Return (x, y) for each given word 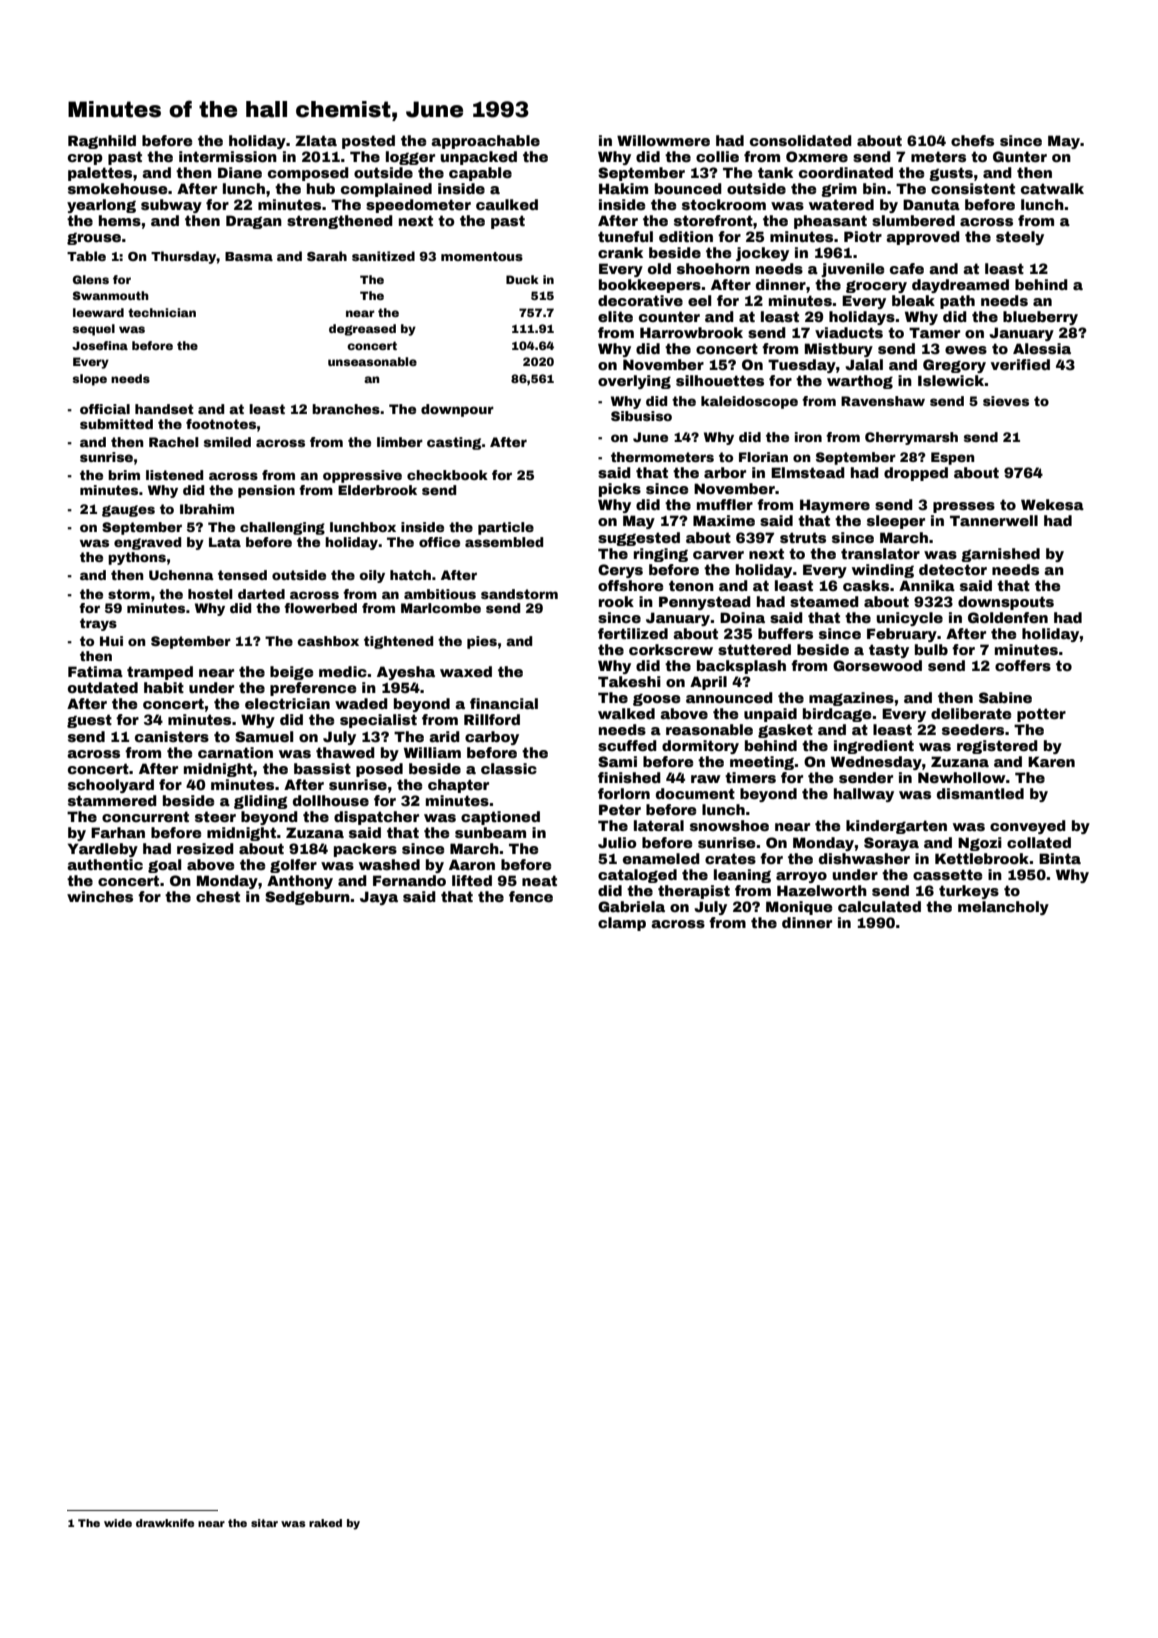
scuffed (627, 745)
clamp (622, 924)
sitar (264, 1523)
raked (325, 1523)
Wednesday (876, 763)
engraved (147, 543)
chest (218, 896)
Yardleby (103, 850)
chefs (972, 140)
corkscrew (671, 649)
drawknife (165, 1523)
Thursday (184, 257)
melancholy (1003, 908)
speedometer (418, 206)
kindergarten (896, 827)
